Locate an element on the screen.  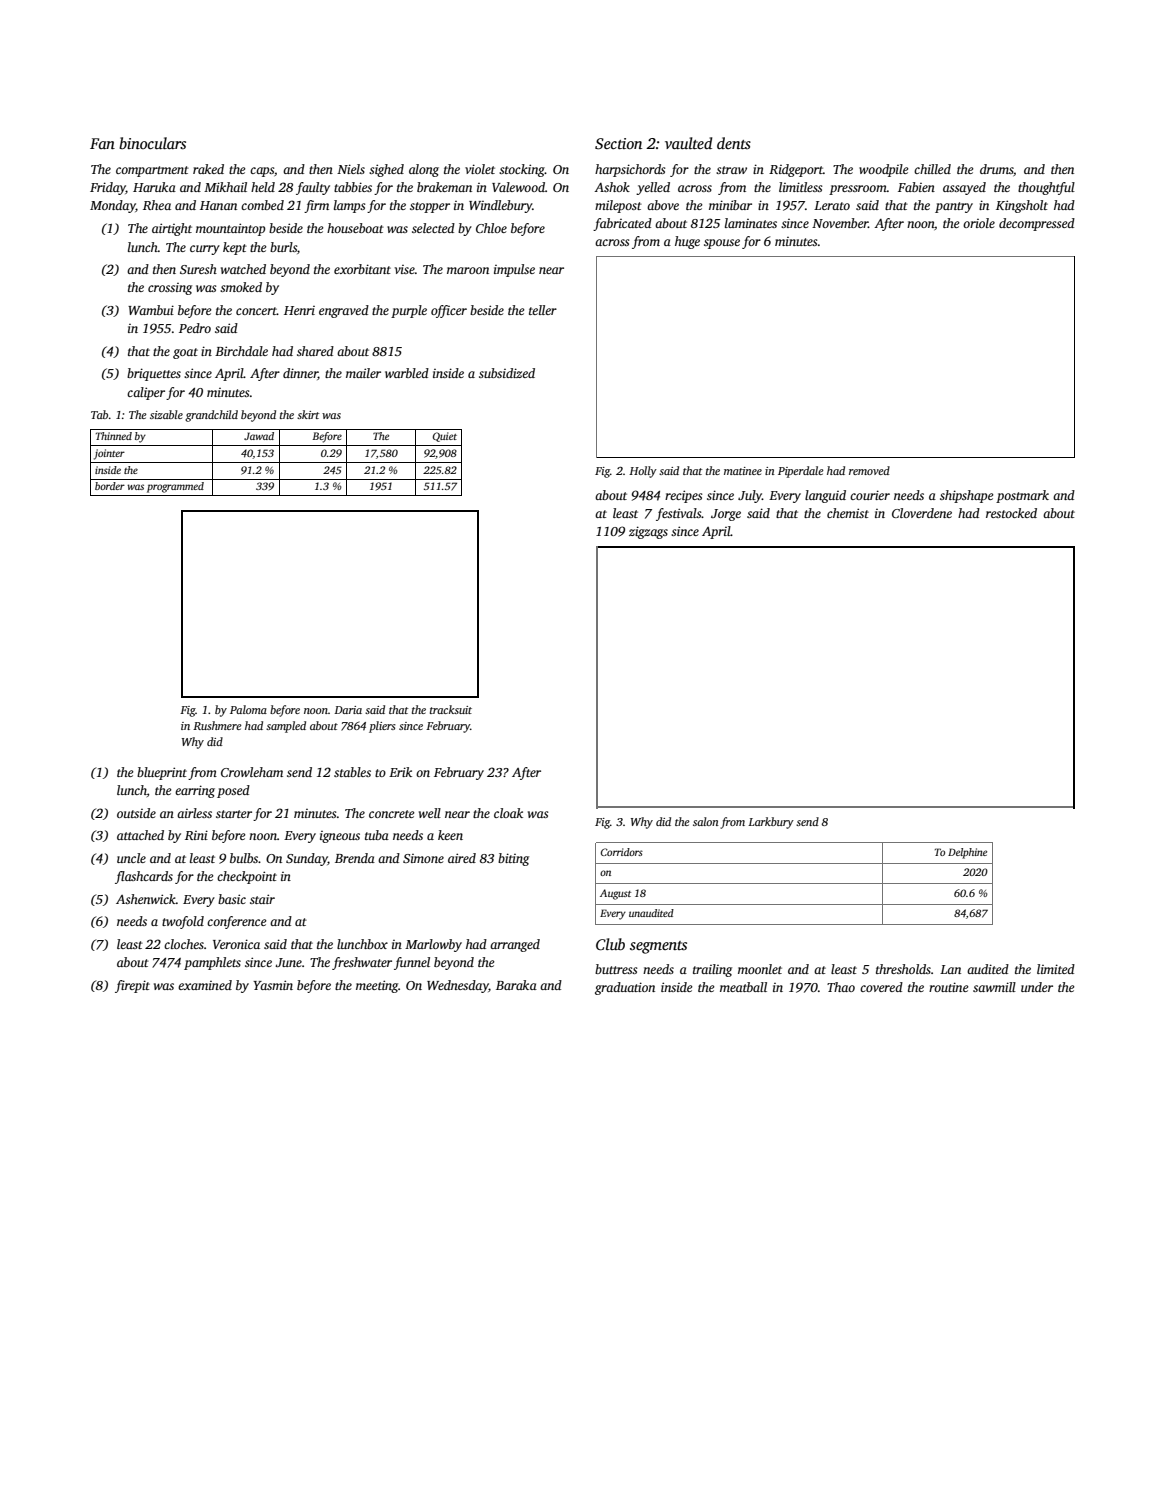
firepit is located at coordinates (132, 986).
